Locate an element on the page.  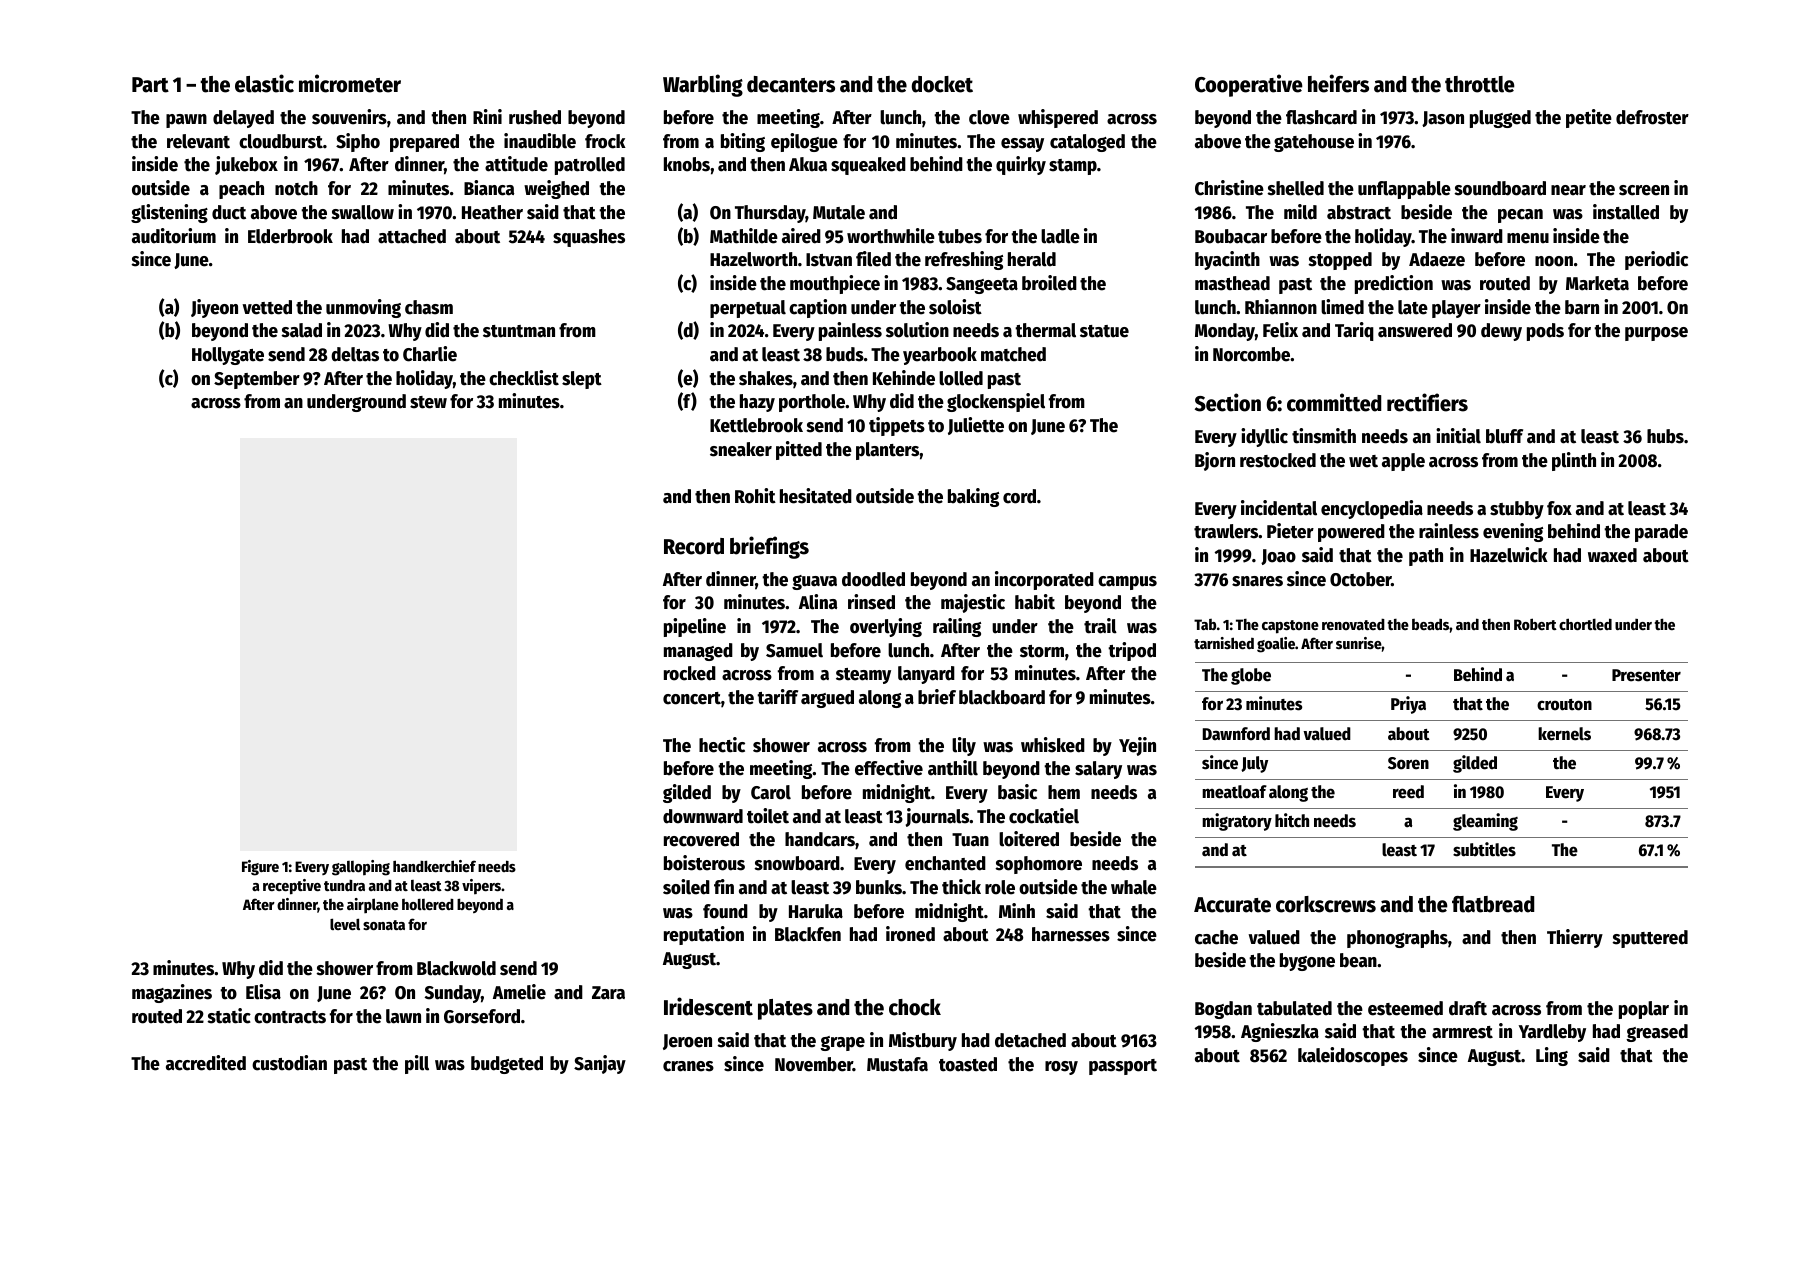
Thierry is located at coordinates (1575, 938).
